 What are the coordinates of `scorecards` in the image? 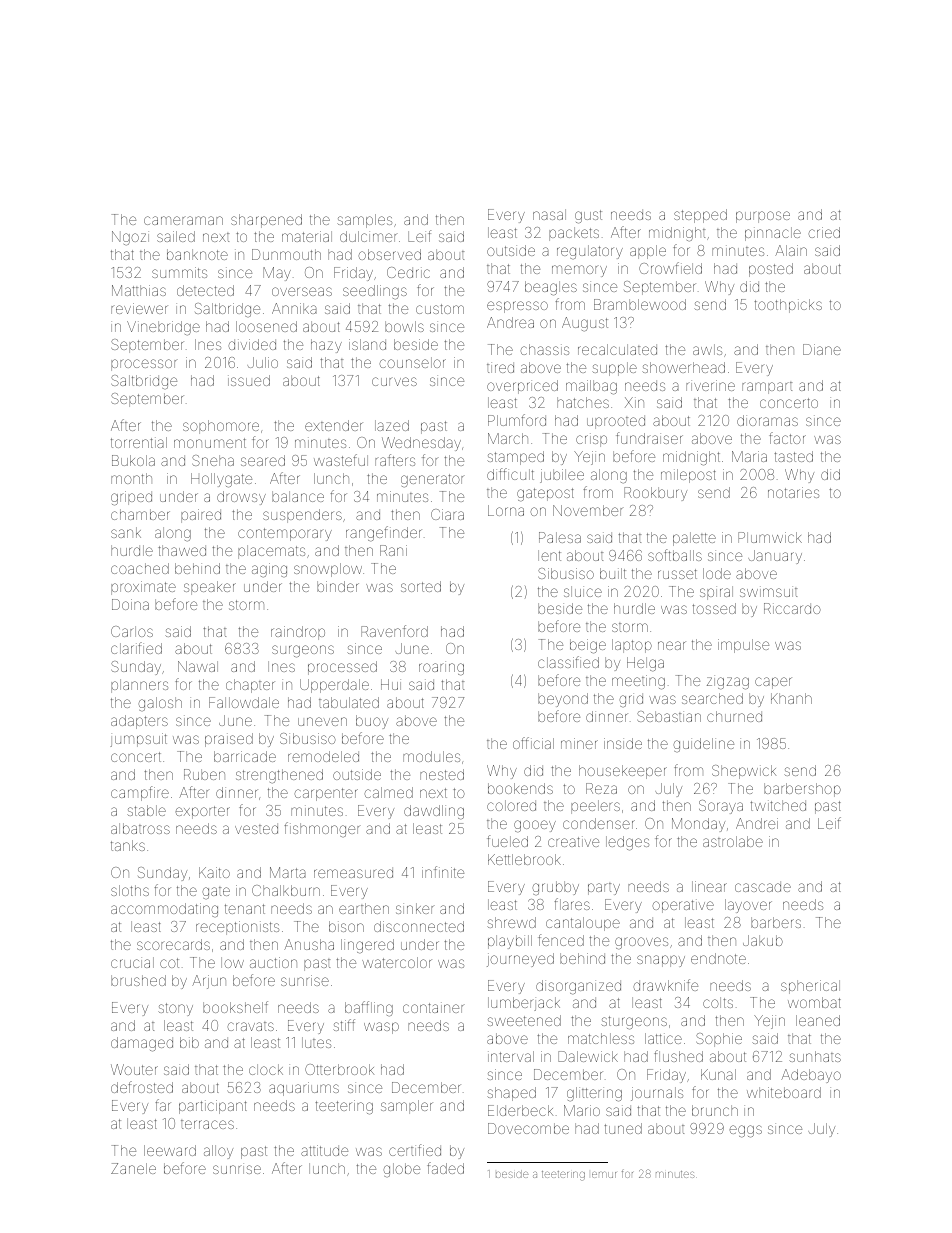 It's located at (173, 944).
